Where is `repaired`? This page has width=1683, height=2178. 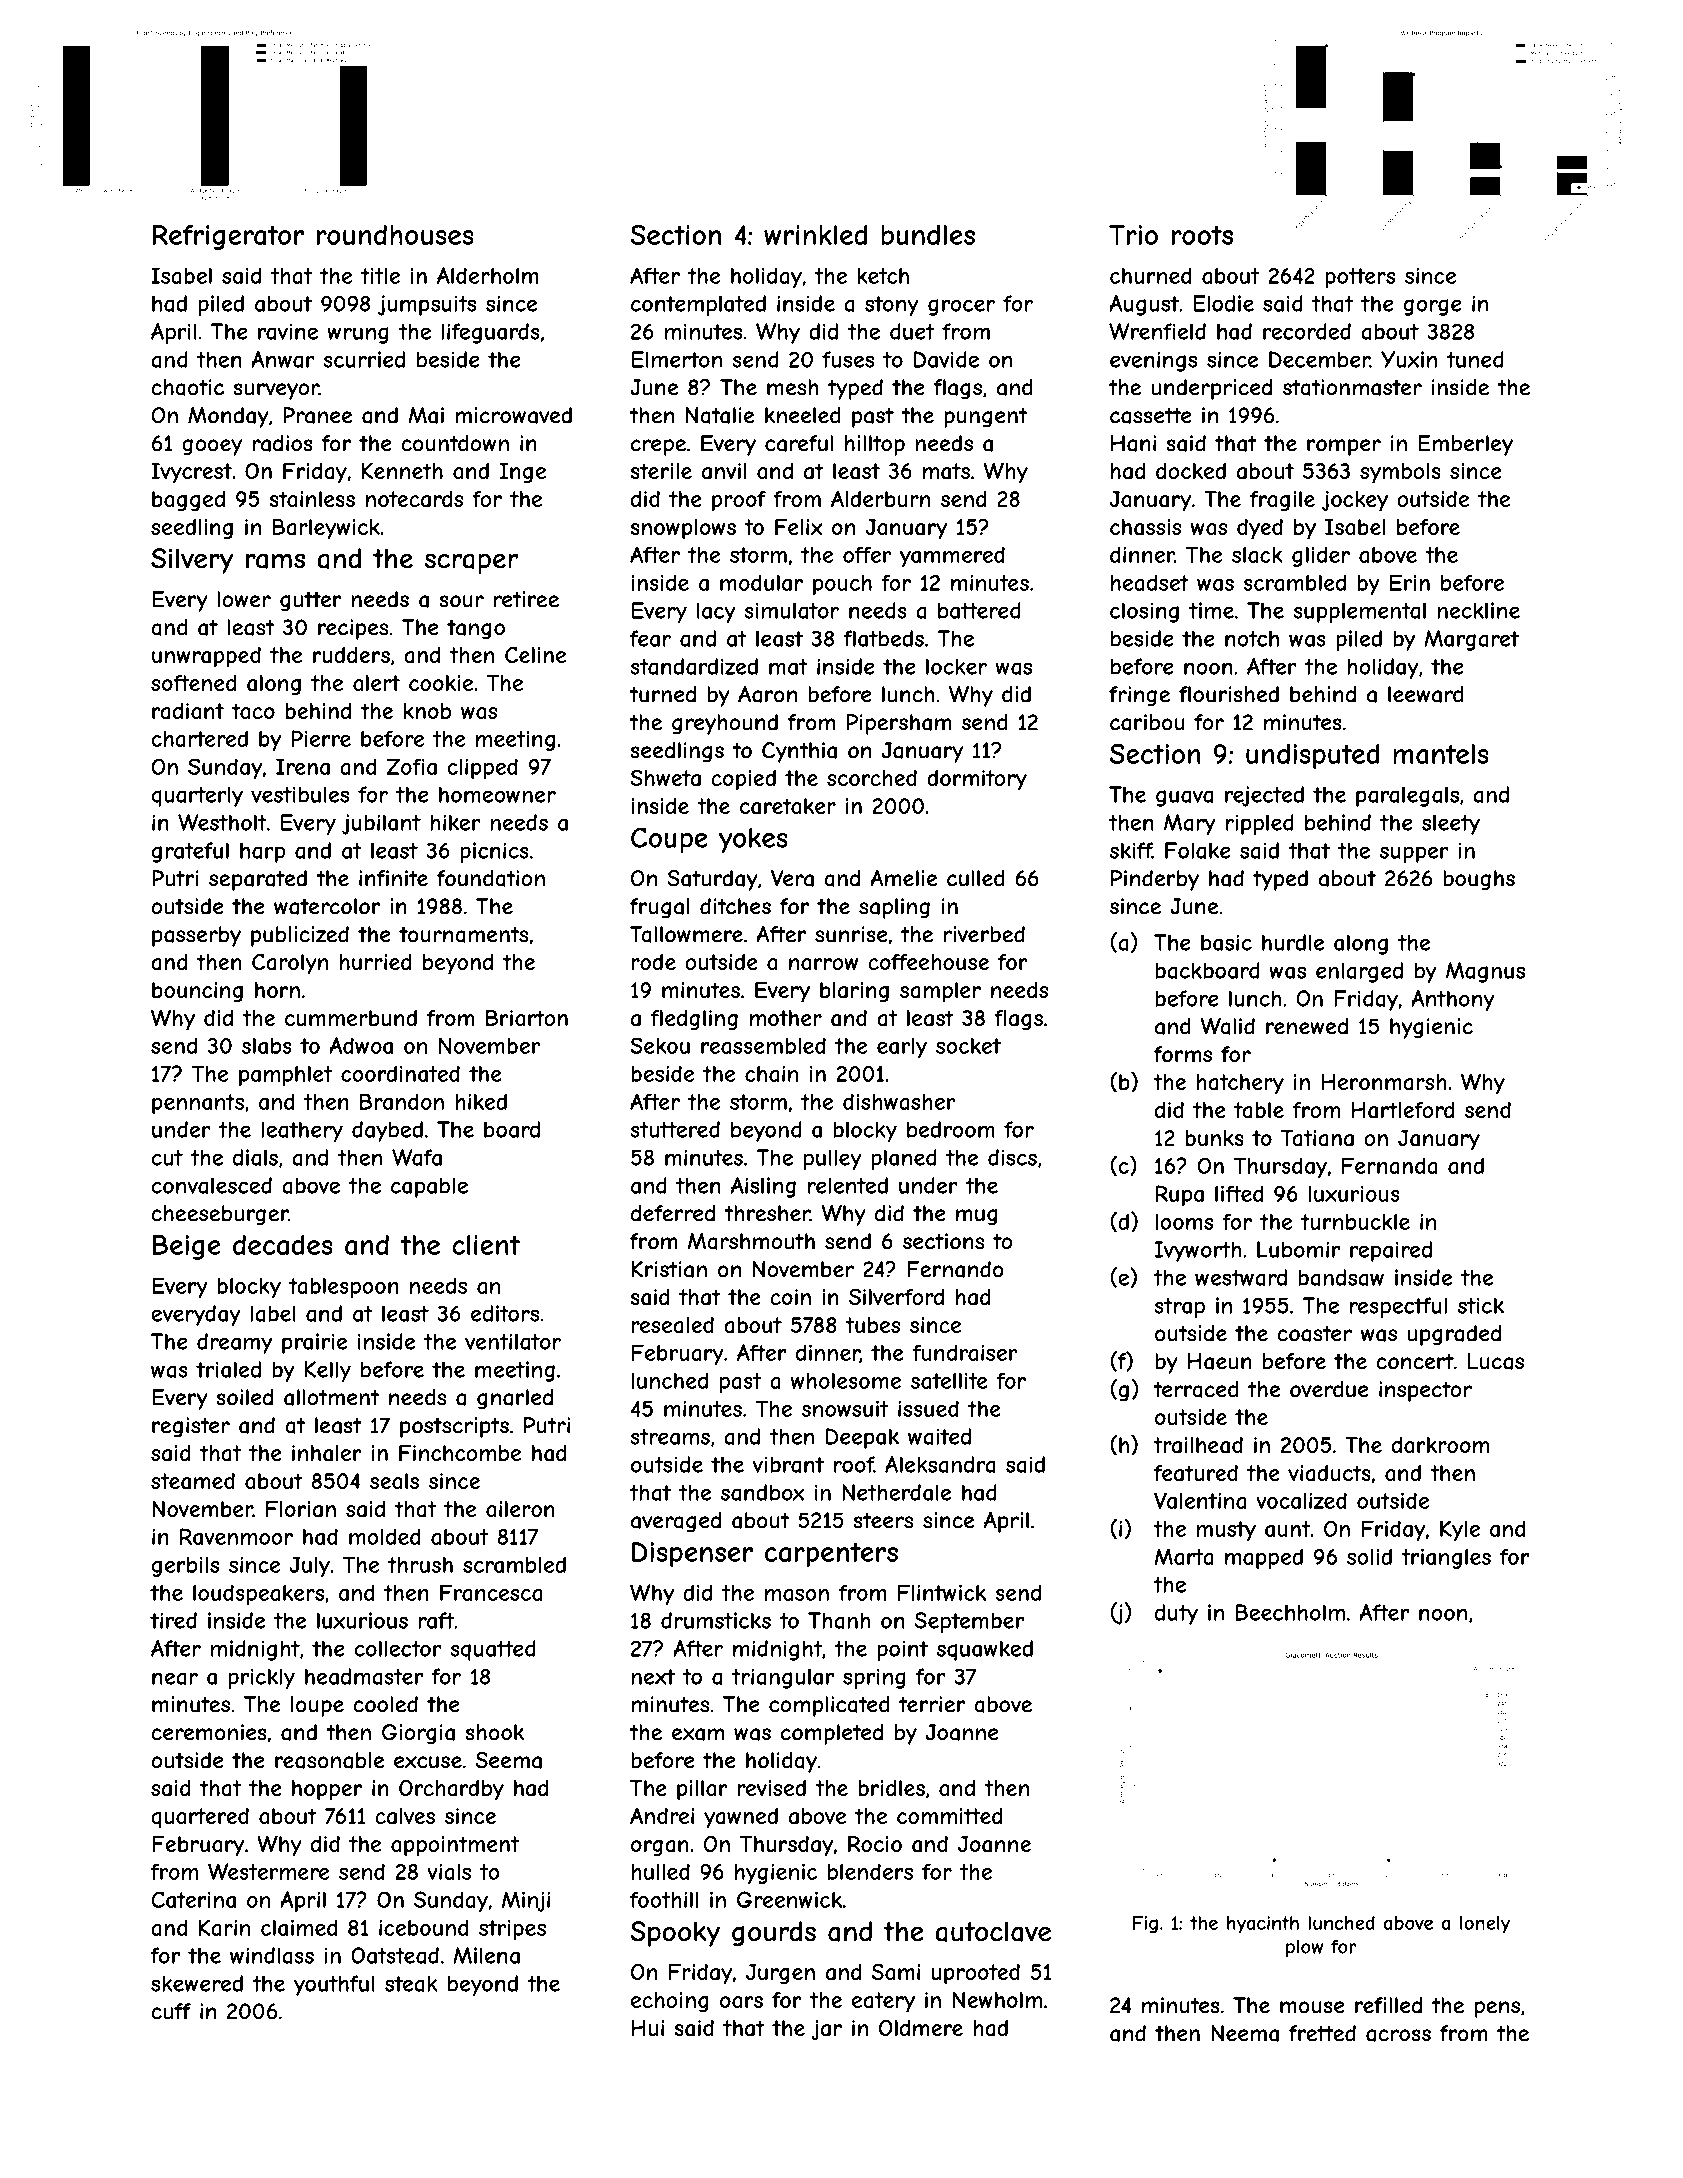 repaired is located at coordinates (1391, 1251).
